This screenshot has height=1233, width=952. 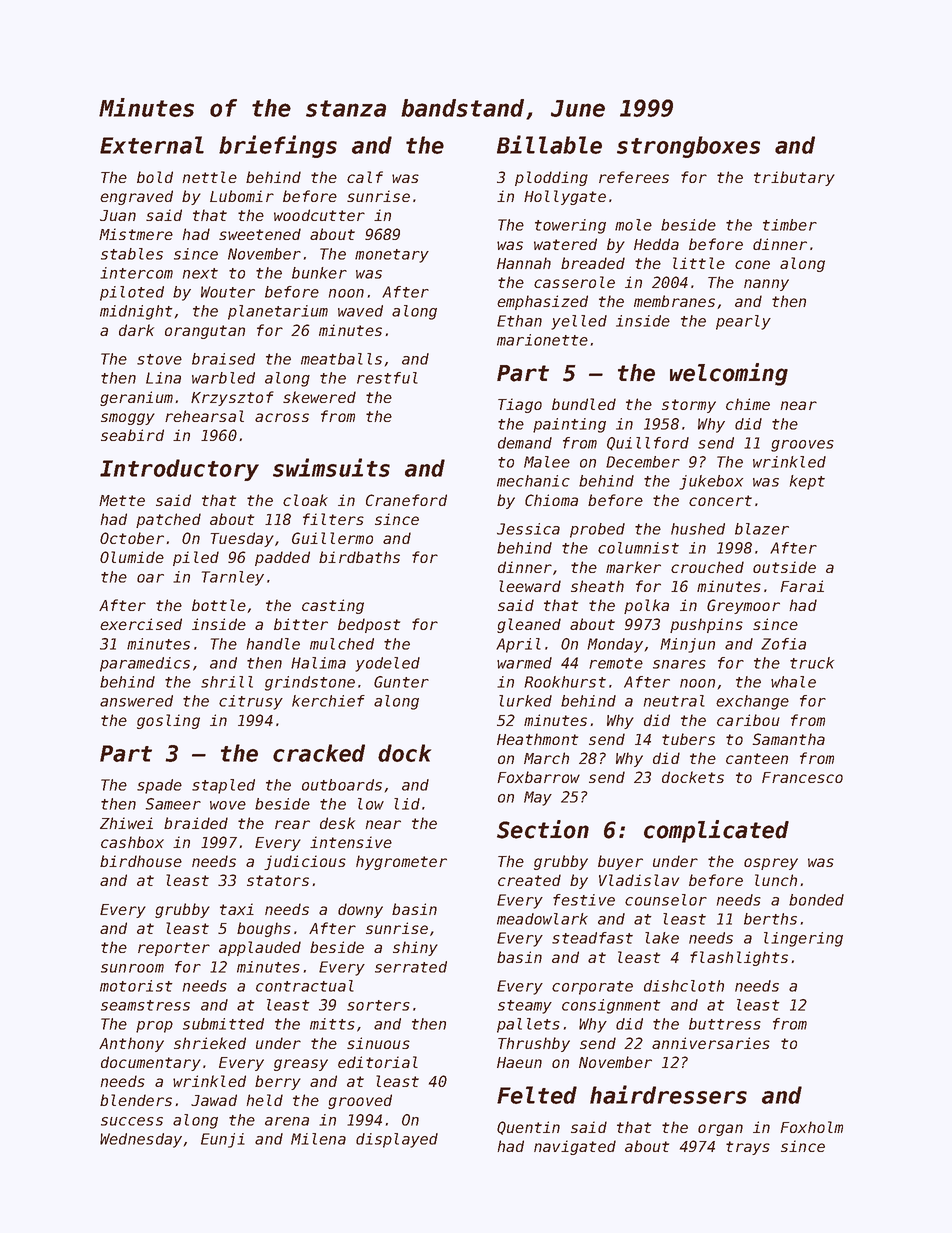 What do you see at coordinates (233, 578) in the screenshot?
I see `Tarnley` at bounding box center [233, 578].
